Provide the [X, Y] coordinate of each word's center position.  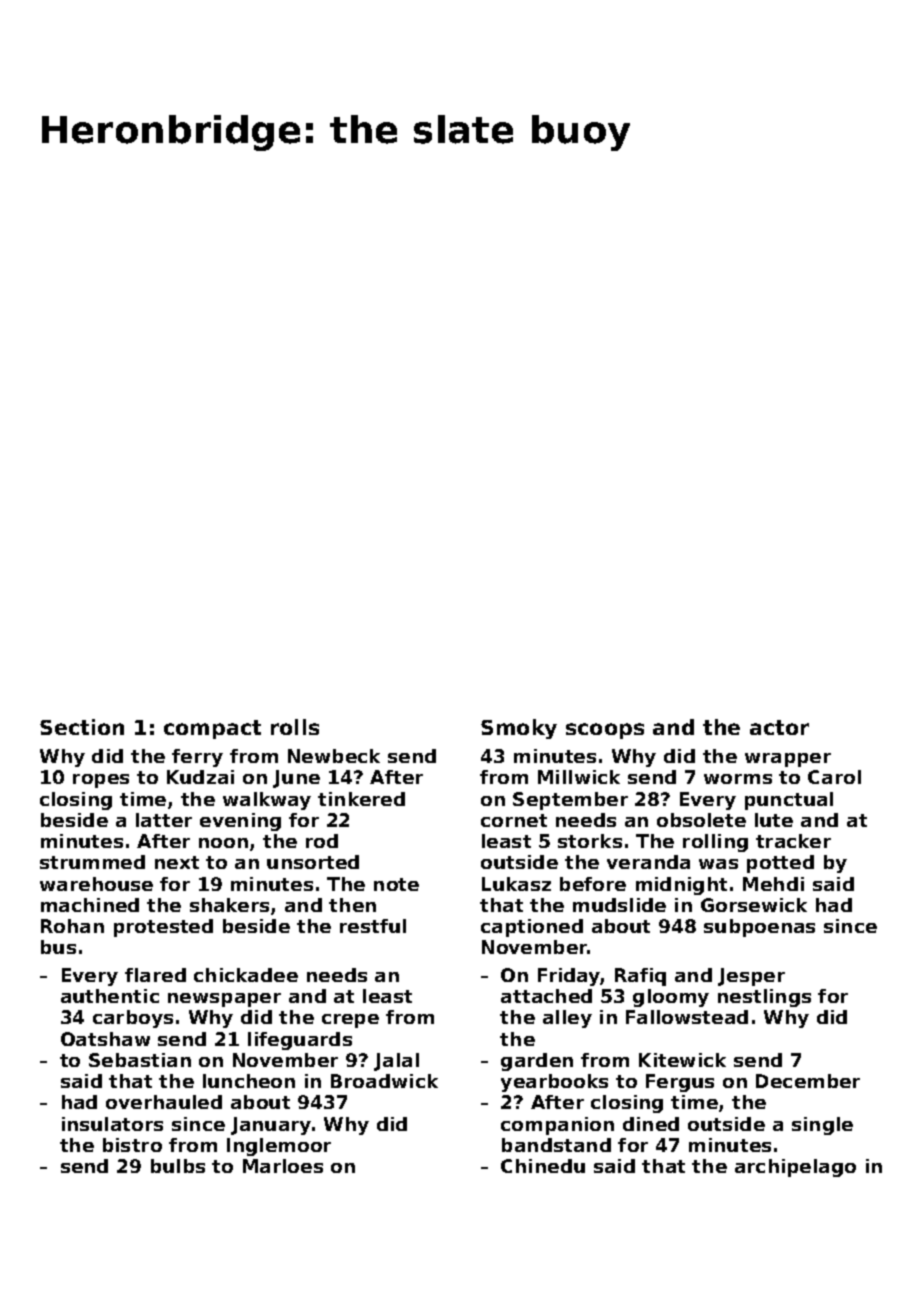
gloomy [671, 998]
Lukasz [516, 884]
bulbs [178, 1166]
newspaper [224, 1000]
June [296, 779]
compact [212, 729]
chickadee [246, 975]
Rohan [72, 926]
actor [779, 727]
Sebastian [140, 1060]
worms [738, 779]
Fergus [680, 1083]
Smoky [519, 729]
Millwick [579, 777]
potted [780, 864]
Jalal [396, 1062]
